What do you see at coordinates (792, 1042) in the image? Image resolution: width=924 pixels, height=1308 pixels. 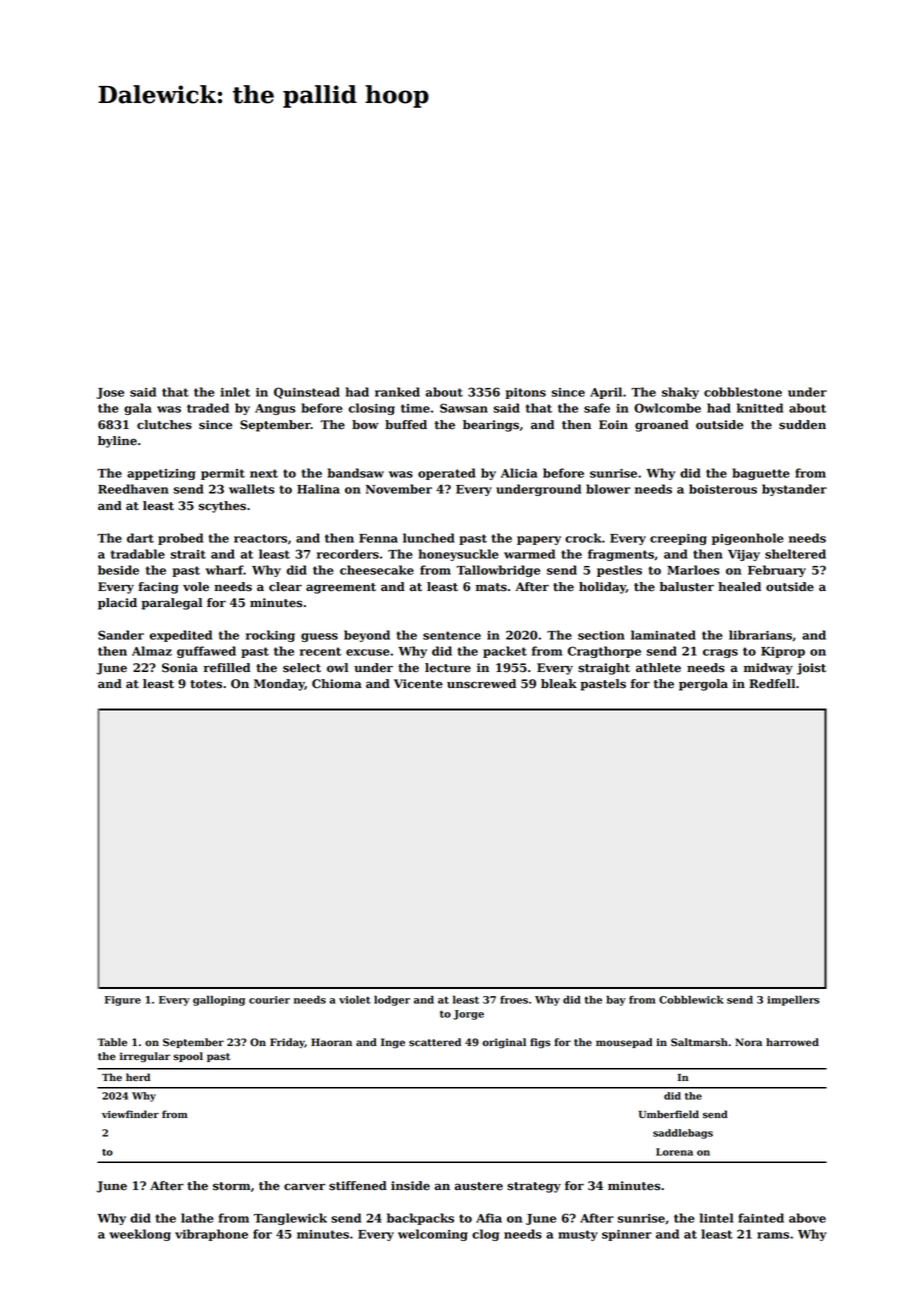 I see `harrowed` at bounding box center [792, 1042].
